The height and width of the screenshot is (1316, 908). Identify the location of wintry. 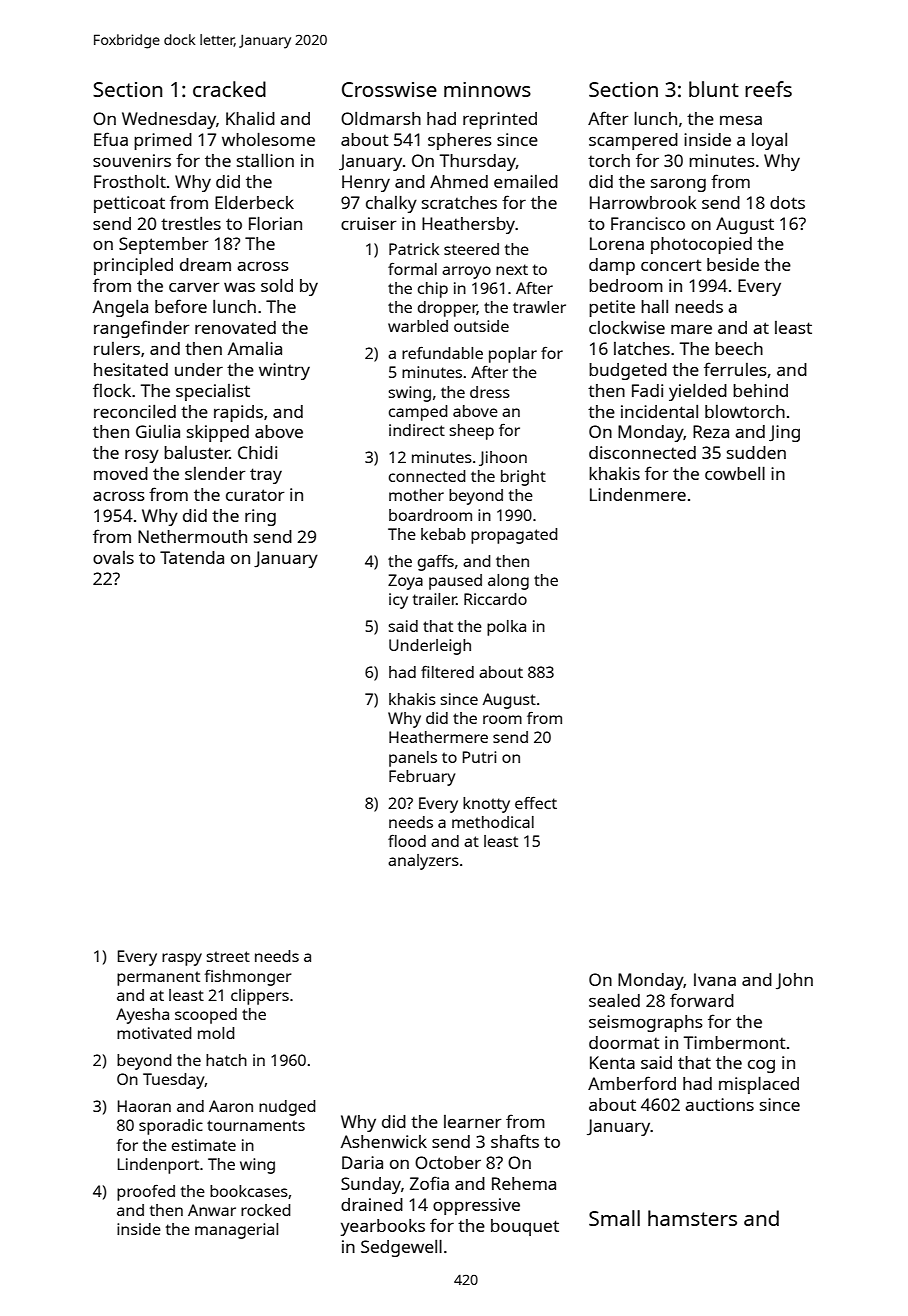
(284, 371).
